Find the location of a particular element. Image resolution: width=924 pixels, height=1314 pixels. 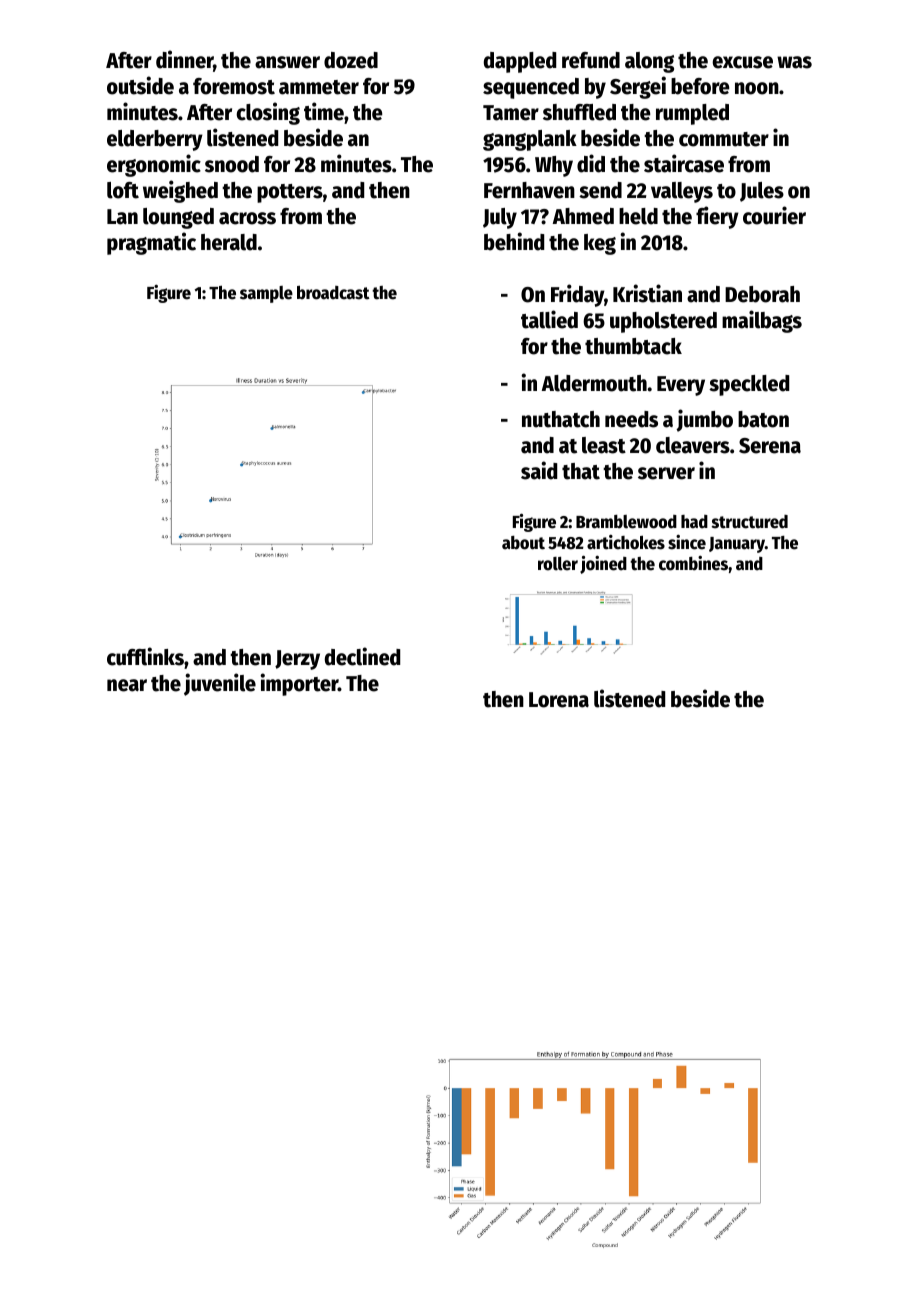

was is located at coordinates (794, 62).
